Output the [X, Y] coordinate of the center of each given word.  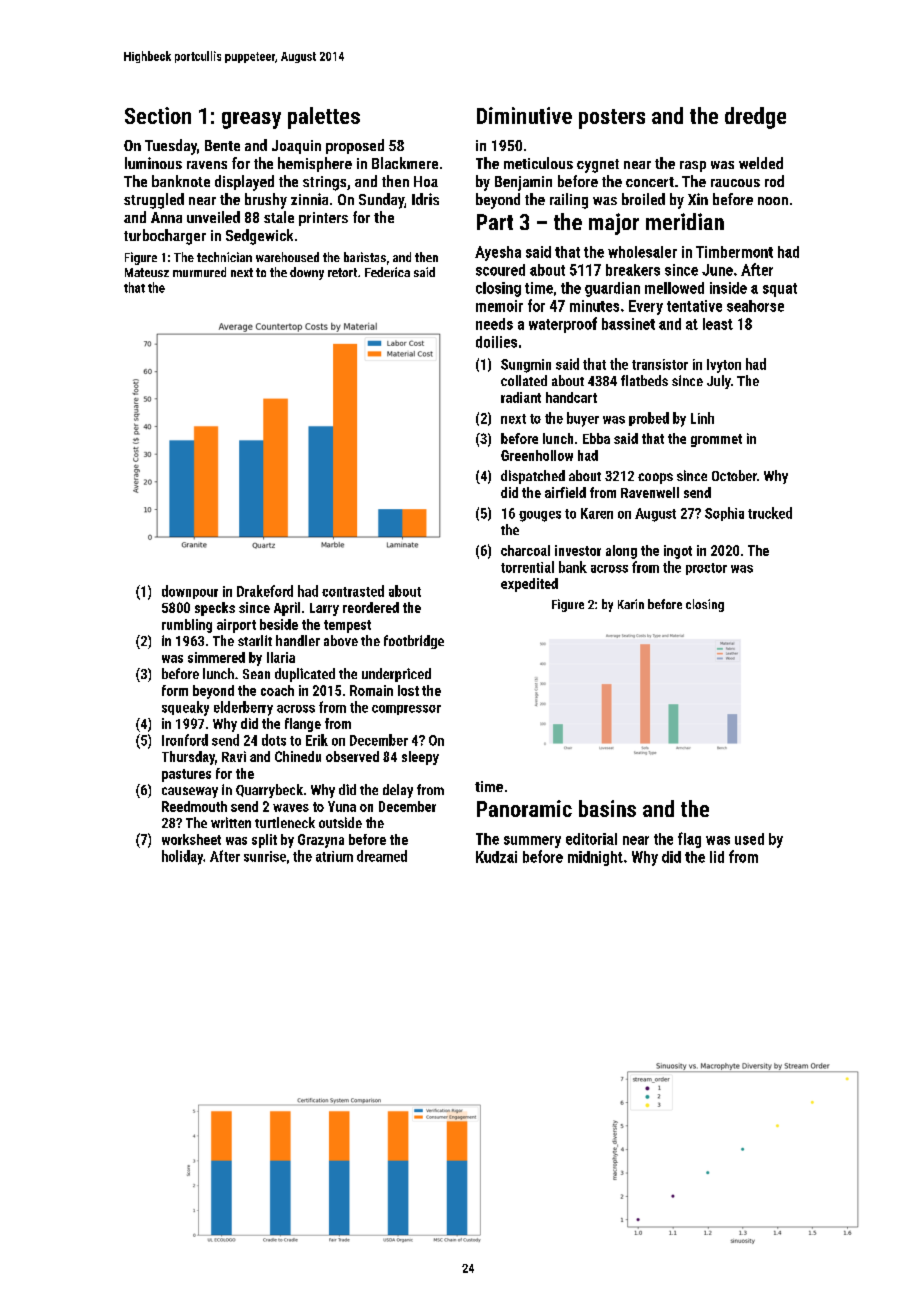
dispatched [533, 477]
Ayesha [498, 253]
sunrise [265, 856]
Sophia [724, 514]
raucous [735, 183]
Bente [222, 145]
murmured [199, 272]
